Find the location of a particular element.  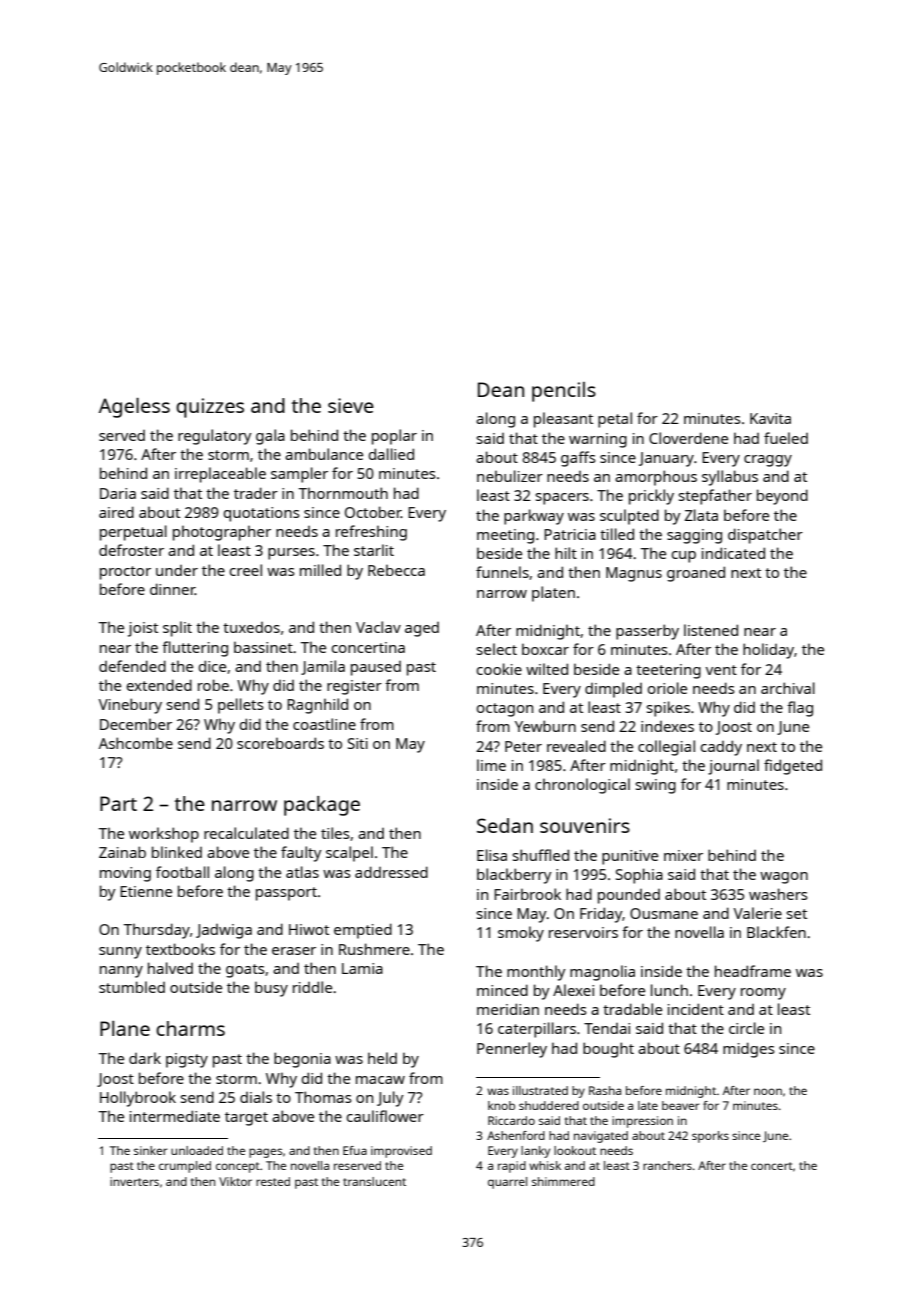

sieve is located at coordinates (351, 405).
